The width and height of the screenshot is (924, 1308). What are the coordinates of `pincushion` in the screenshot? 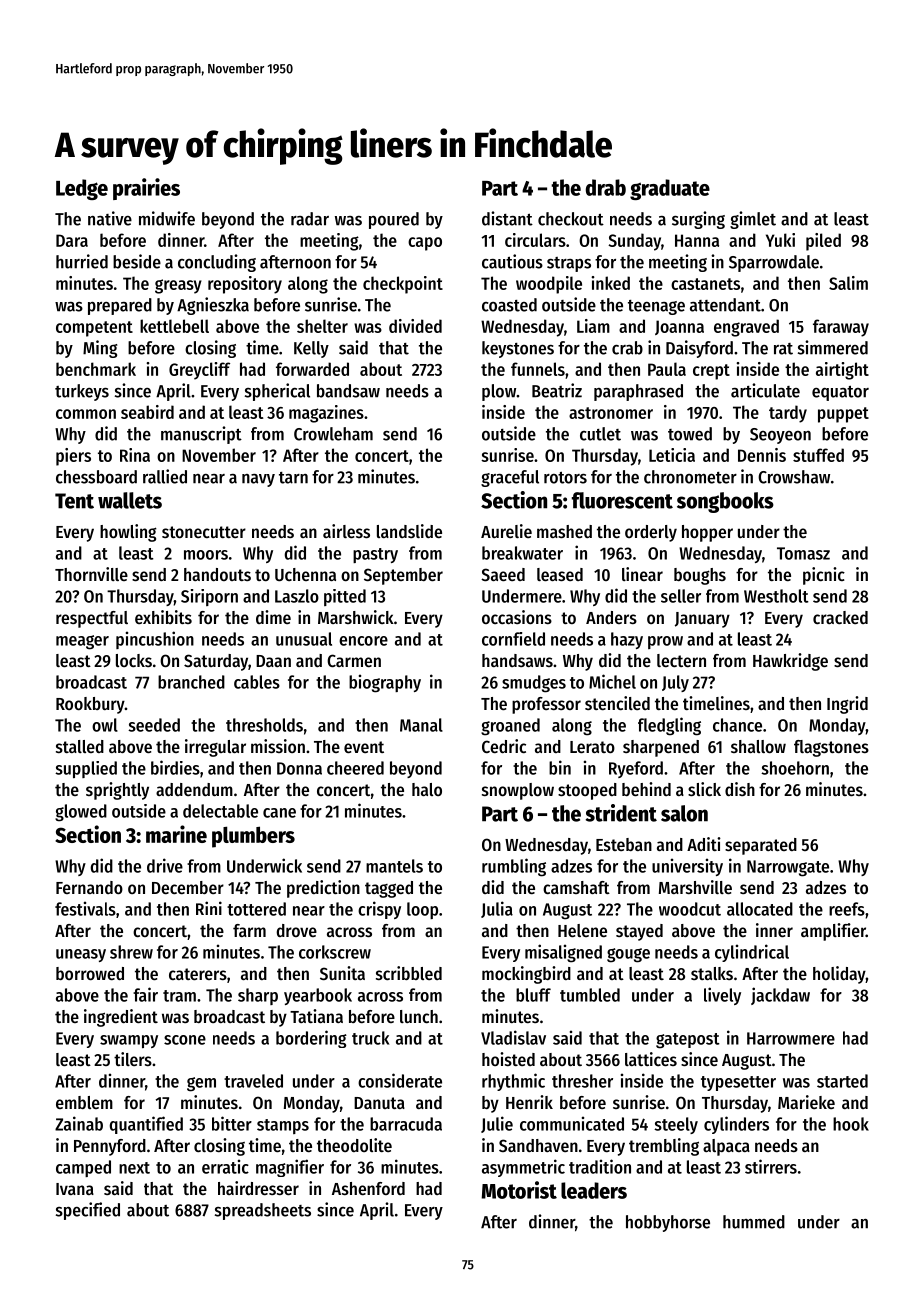 It's located at (155, 640).
